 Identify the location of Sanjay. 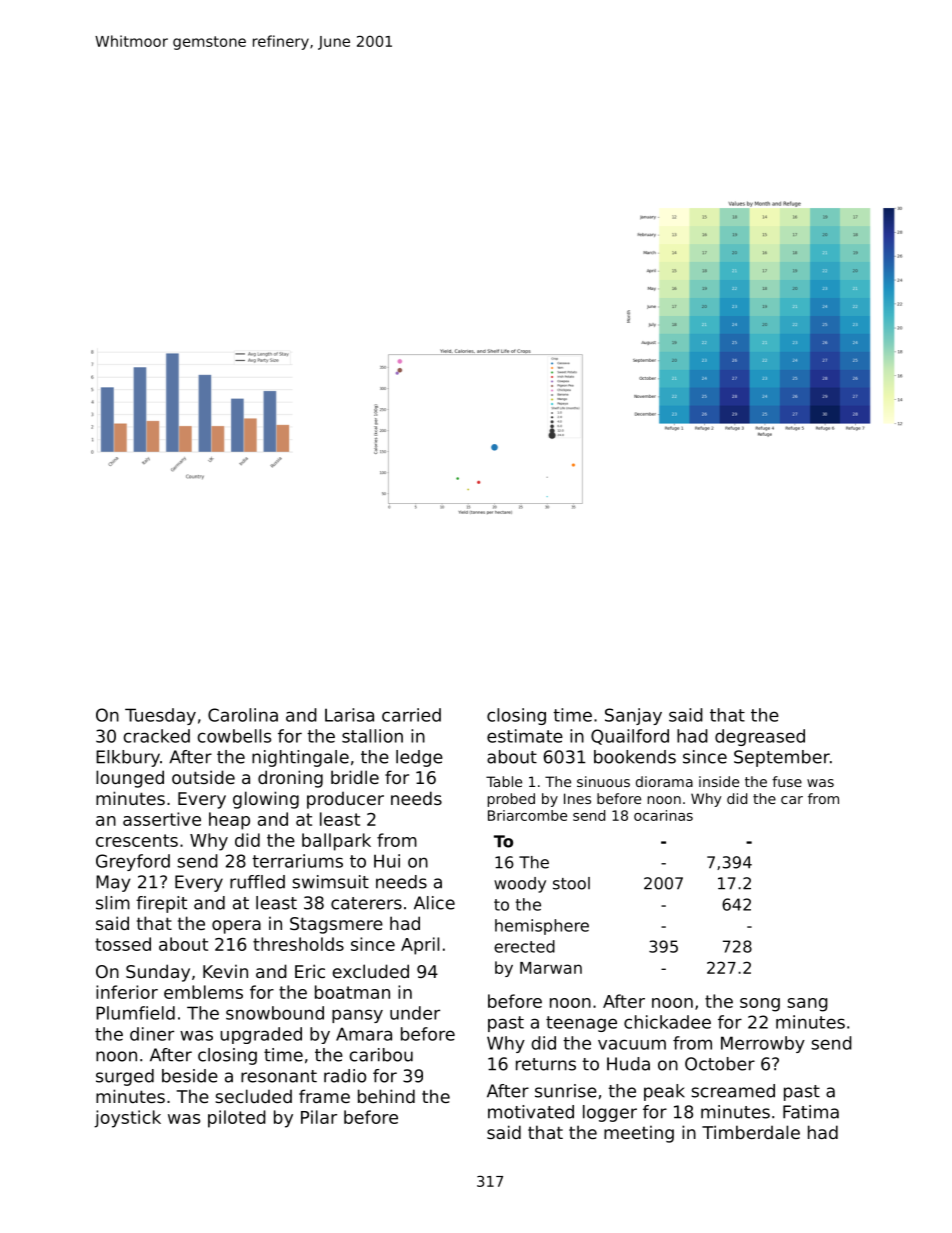
(633, 716).
